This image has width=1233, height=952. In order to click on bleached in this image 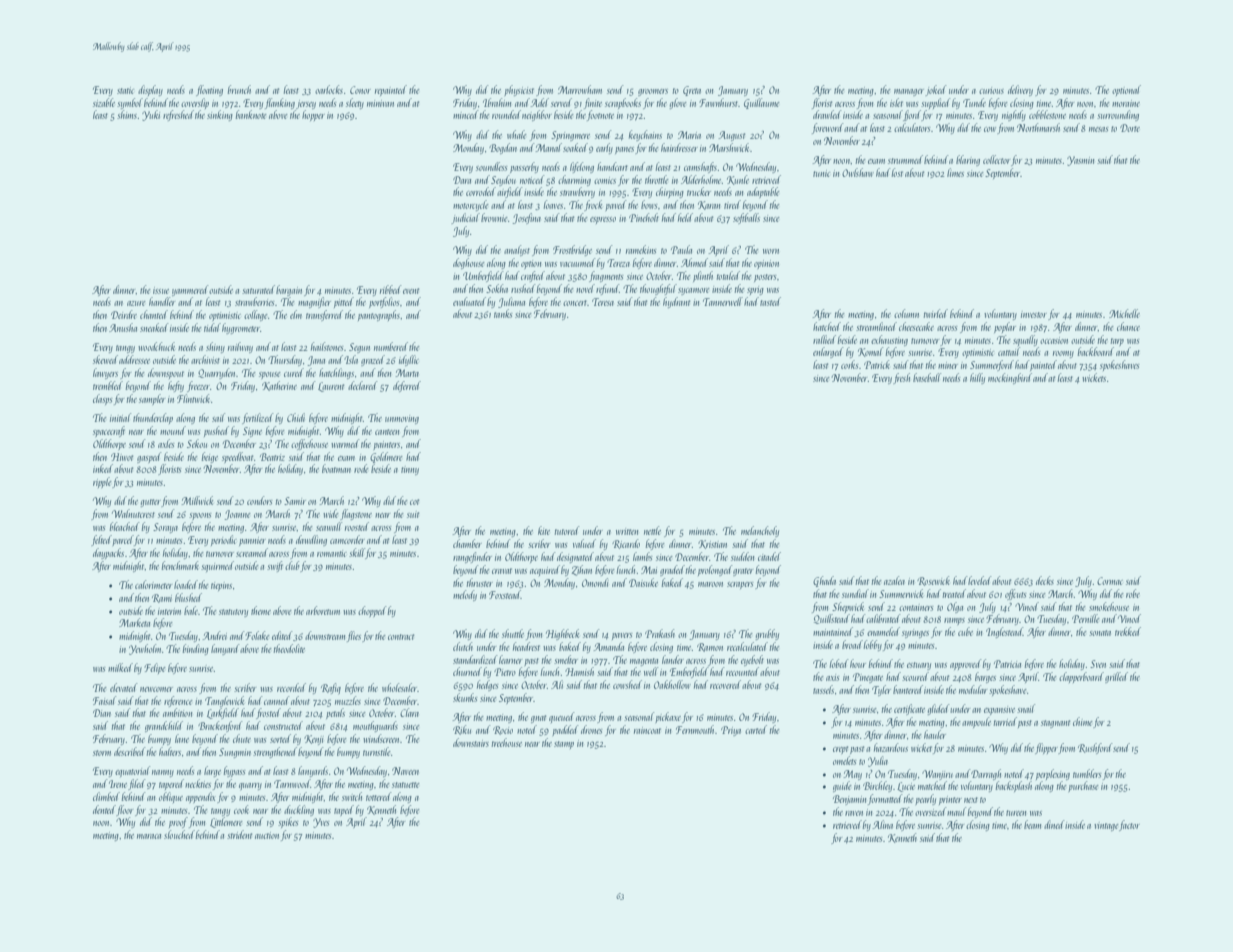, I will do `click(125, 526)`.
